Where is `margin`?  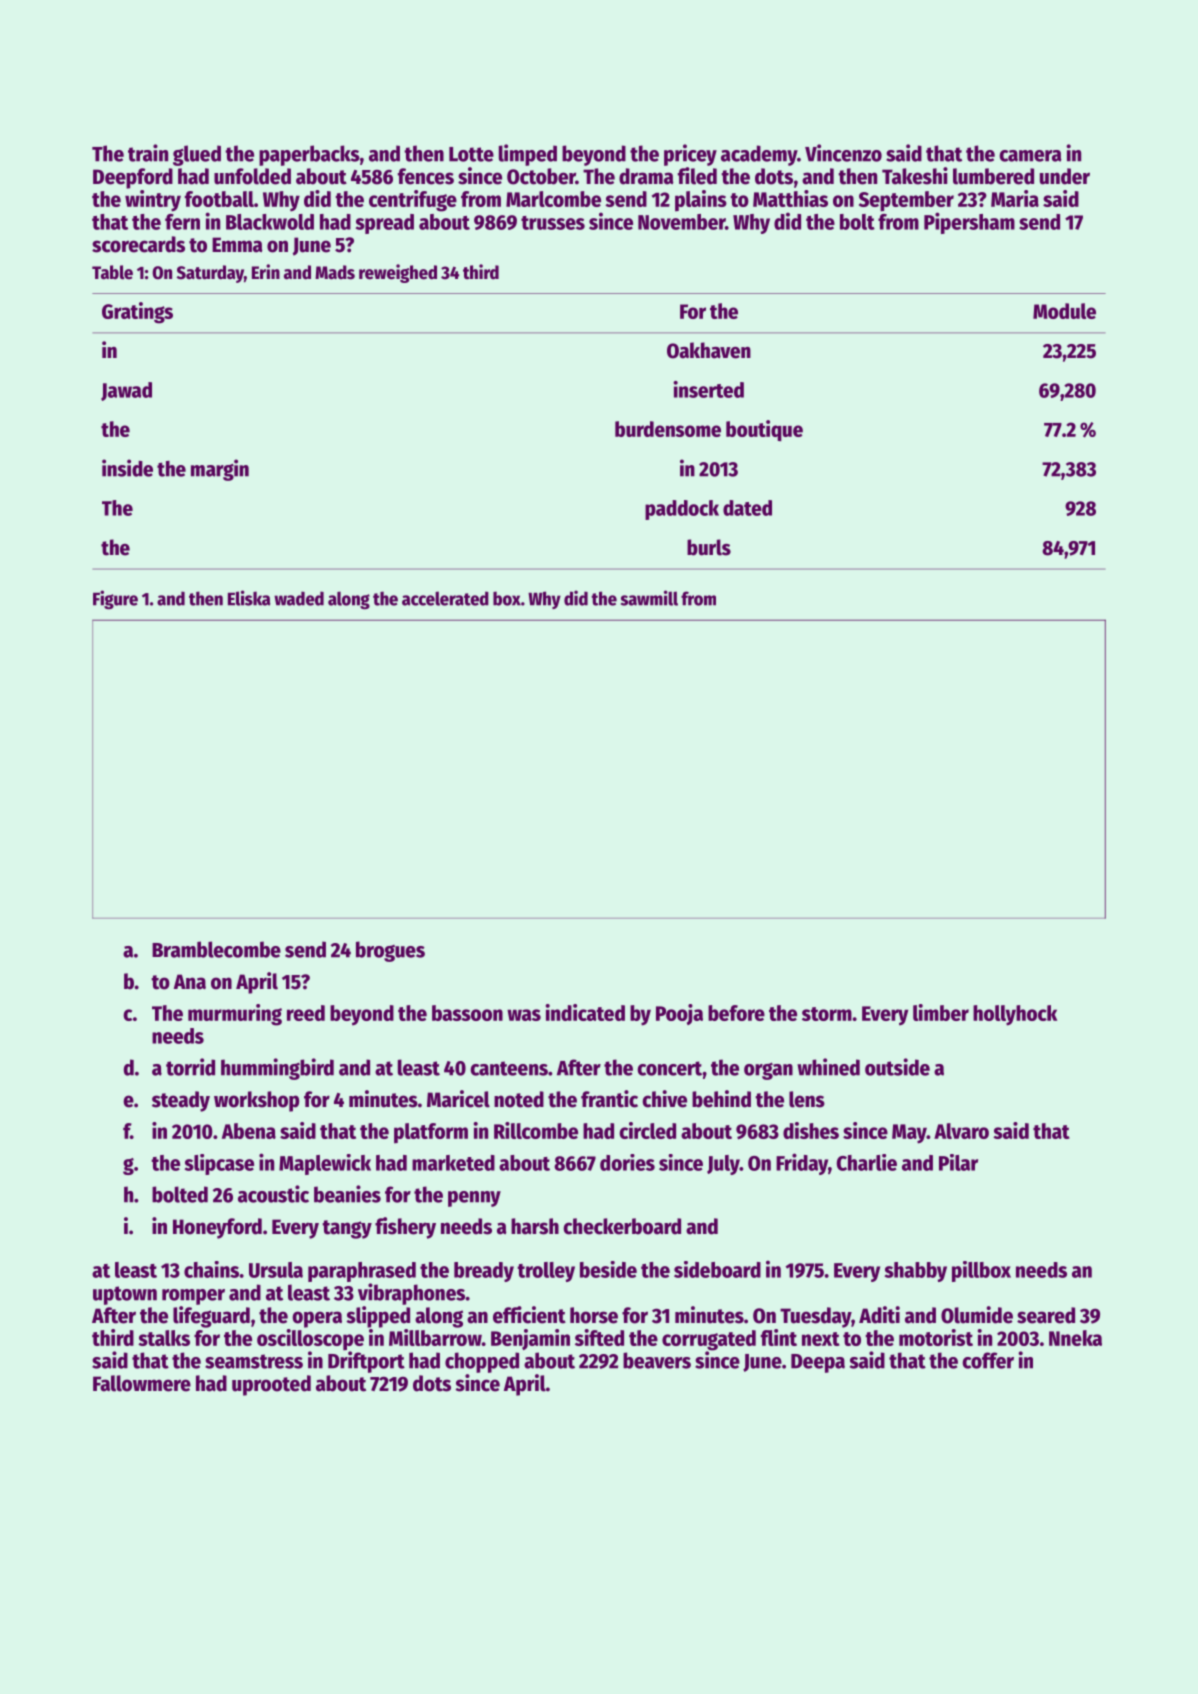
margin is located at coordinates (220, 470).
